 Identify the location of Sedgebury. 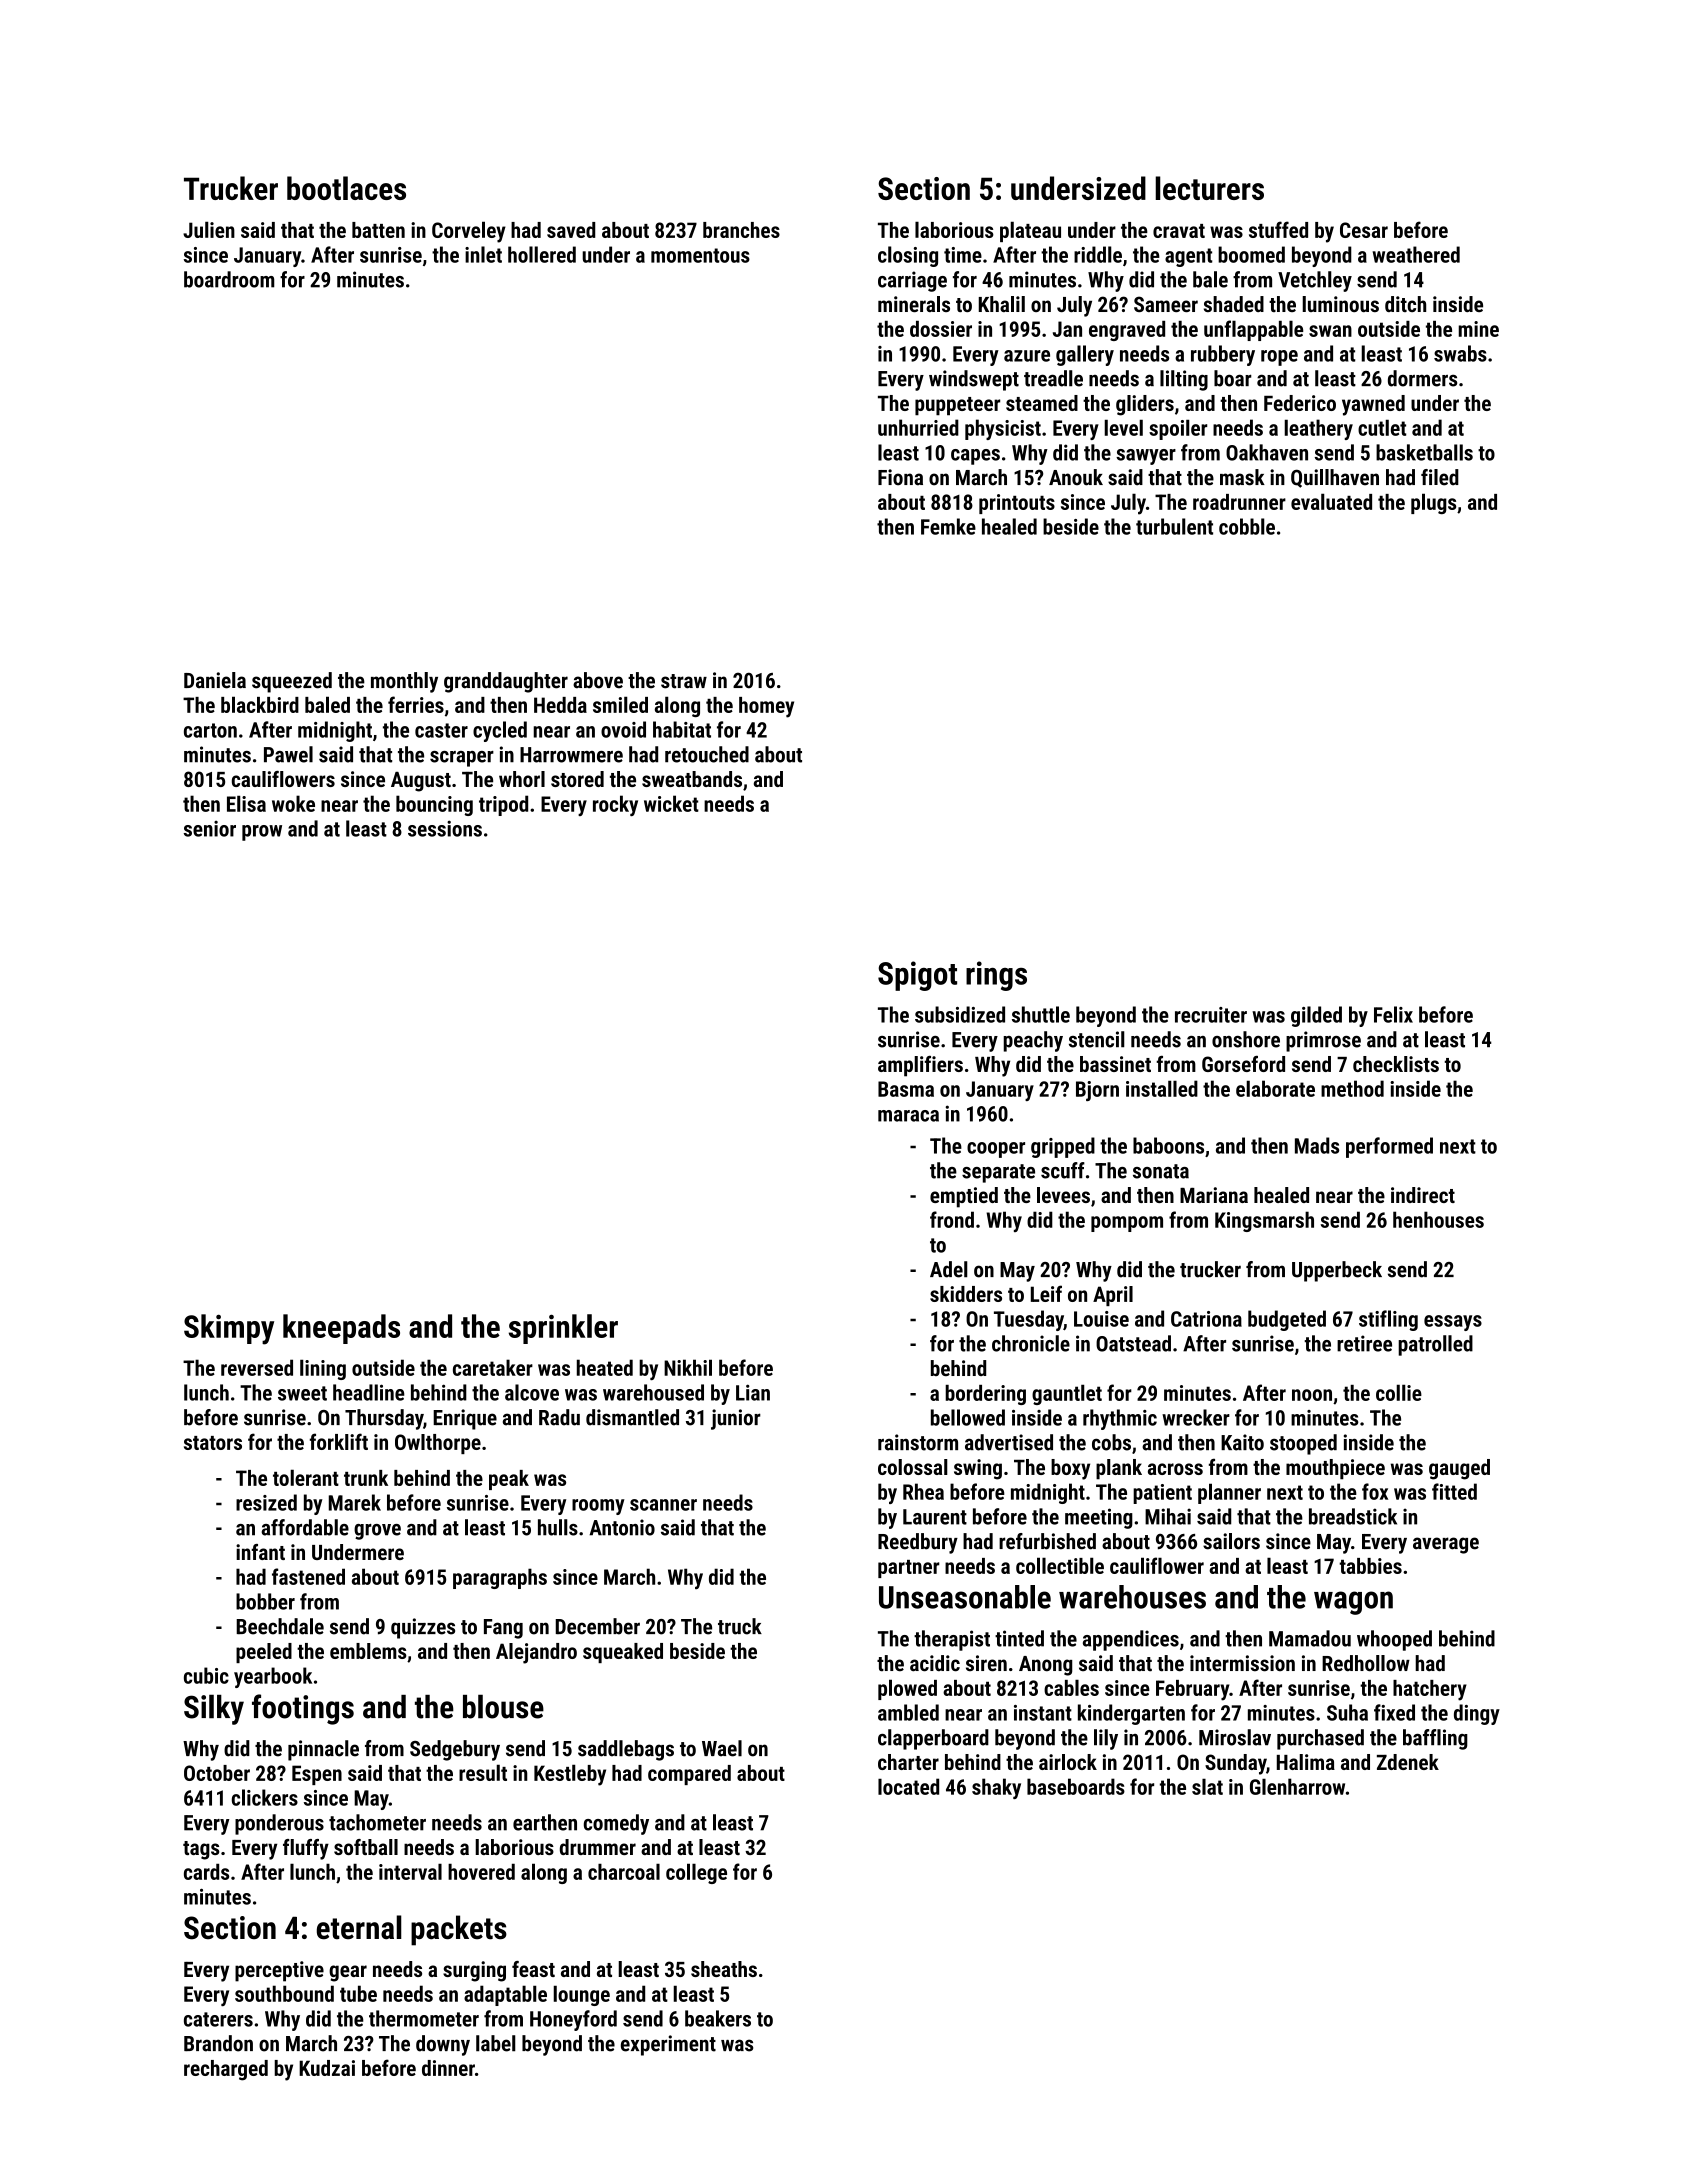
(455, 1750).
